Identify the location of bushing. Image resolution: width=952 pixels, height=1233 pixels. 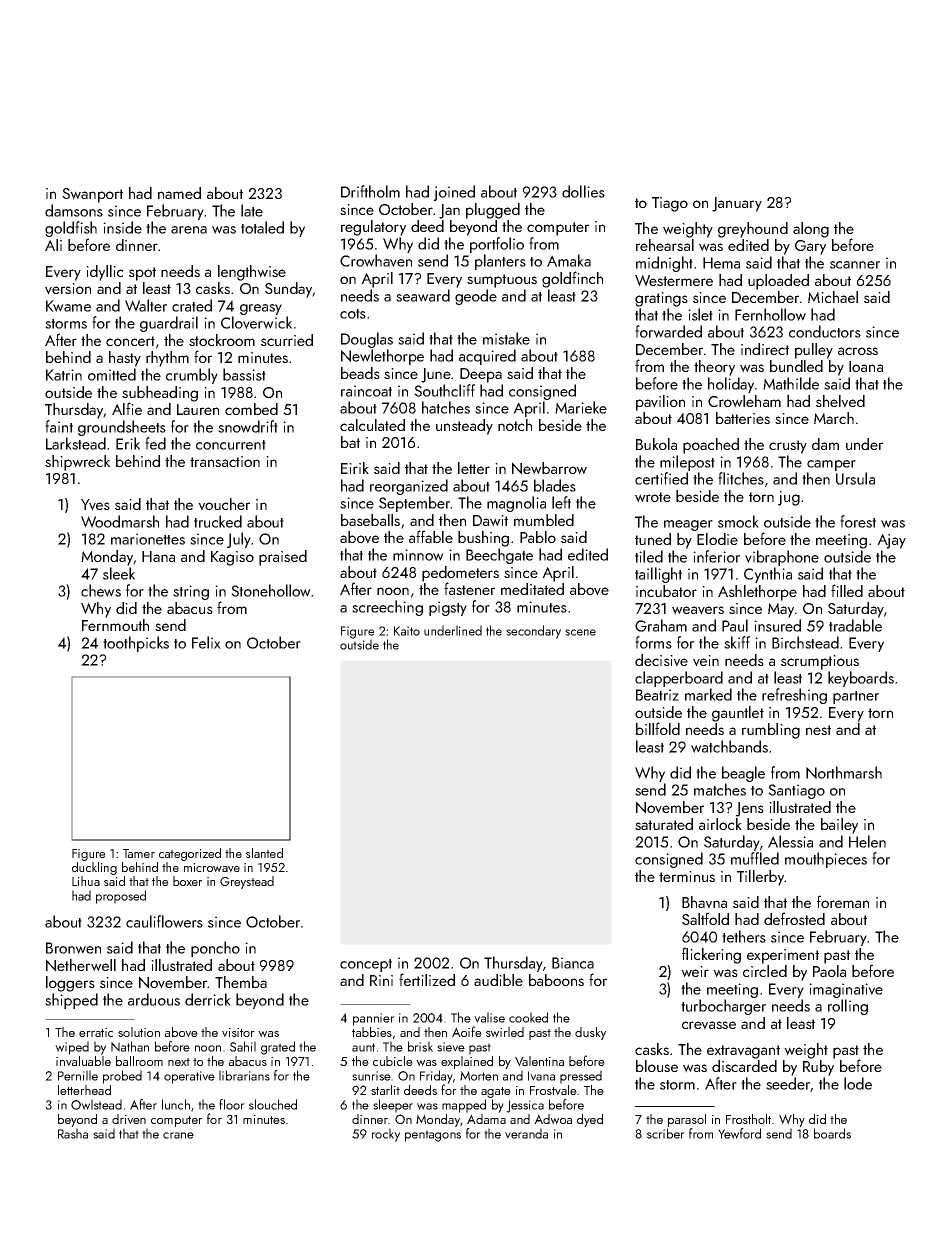
(483, 539).
